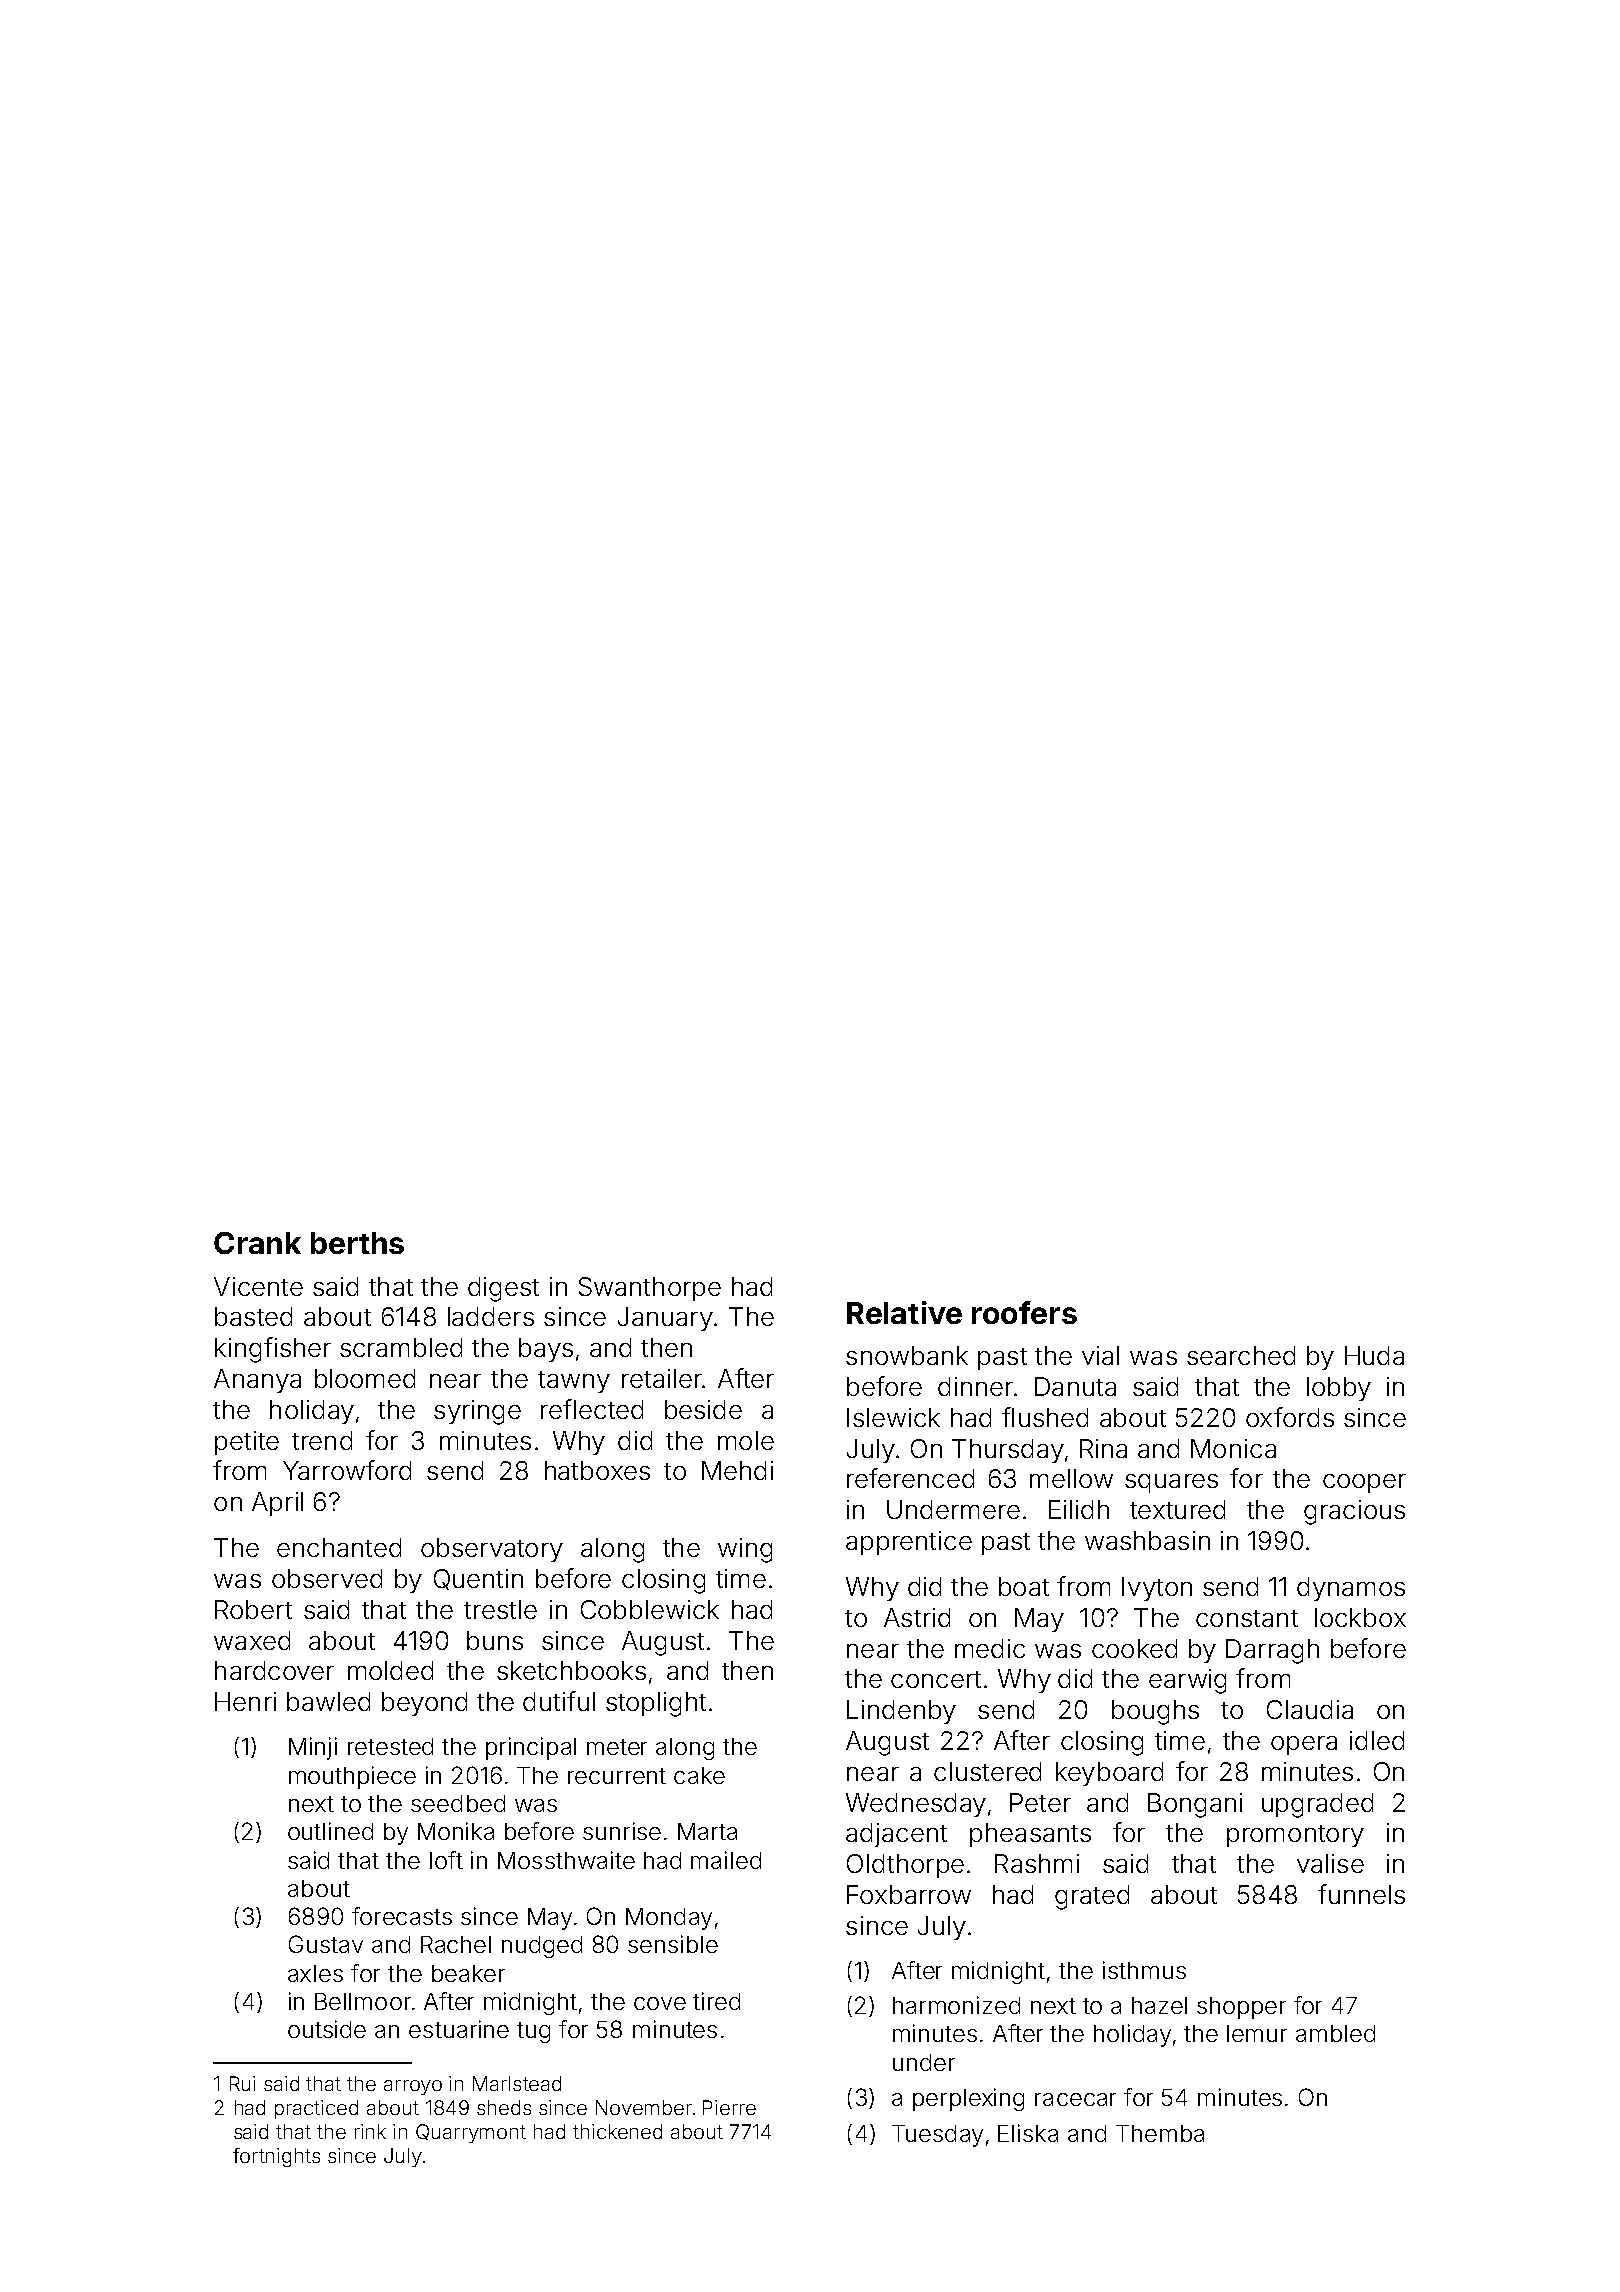  Describe the element at coordinates (1310, 1709) in the image. I see `Claudia` at that location.
